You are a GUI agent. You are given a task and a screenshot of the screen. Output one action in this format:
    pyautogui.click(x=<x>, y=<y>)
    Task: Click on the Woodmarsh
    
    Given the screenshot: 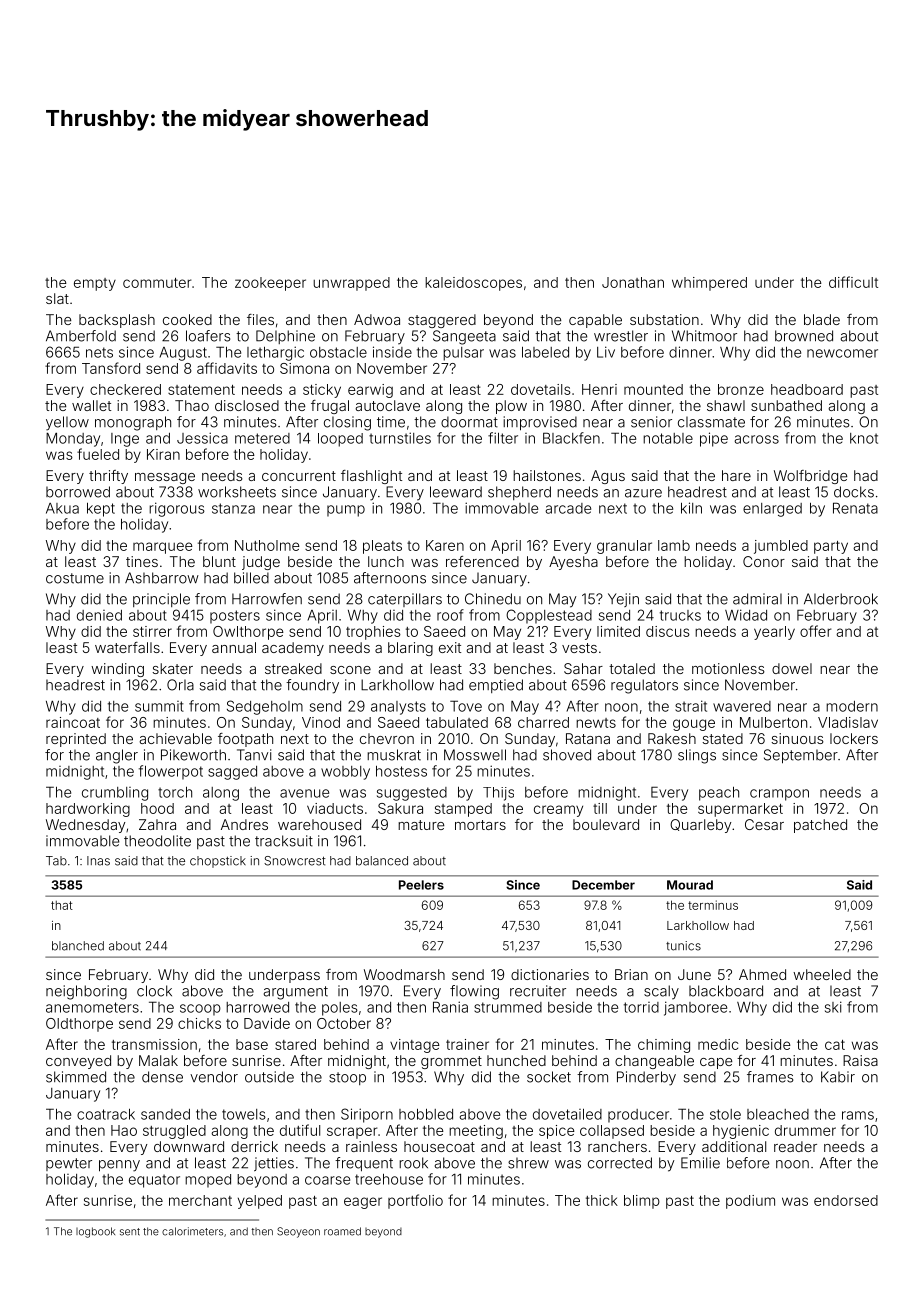 What is the action you would take?
    pyautogui.click(x=404, y=974)
